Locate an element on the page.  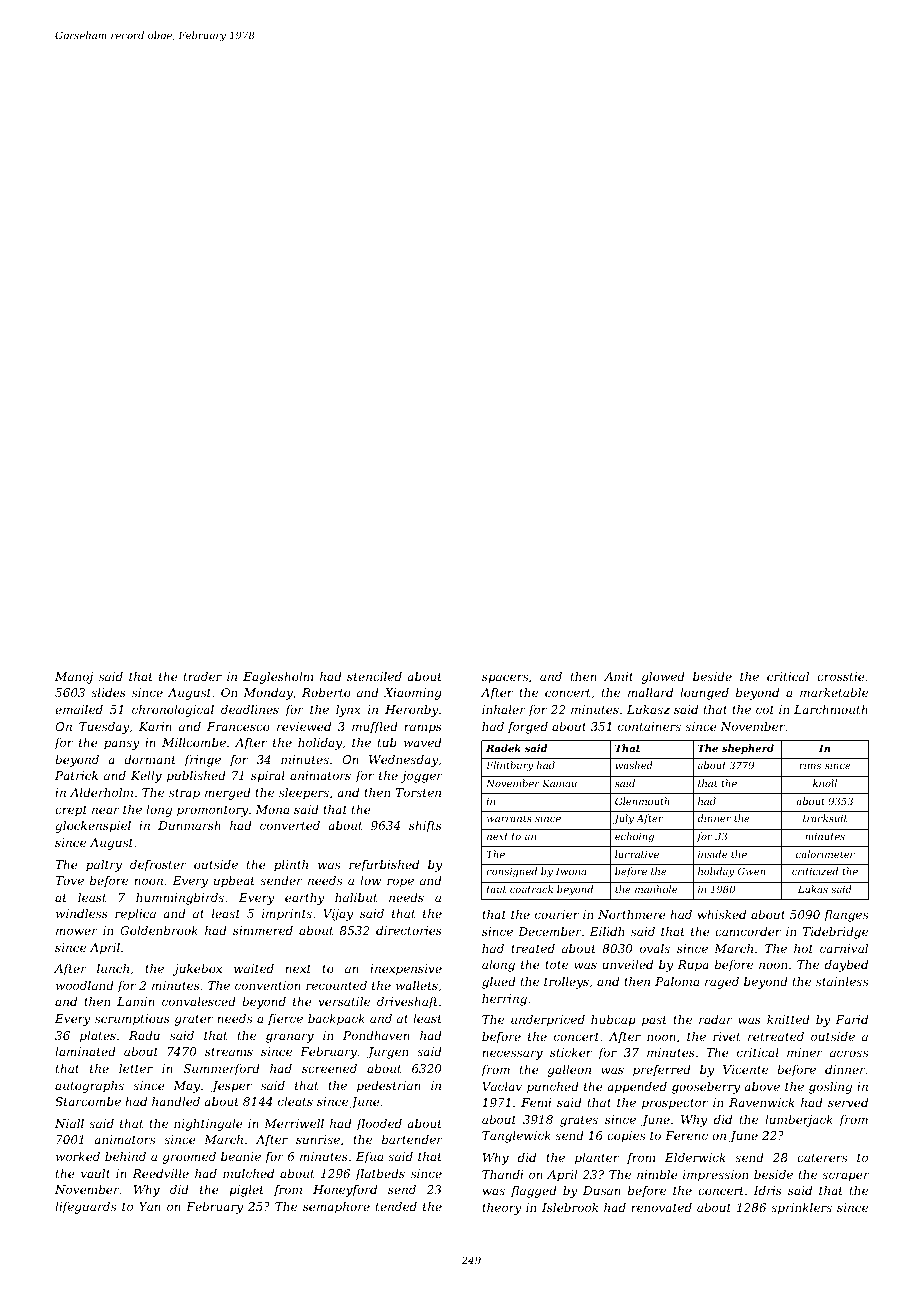
imprints is located at coordinates (287, 915).
